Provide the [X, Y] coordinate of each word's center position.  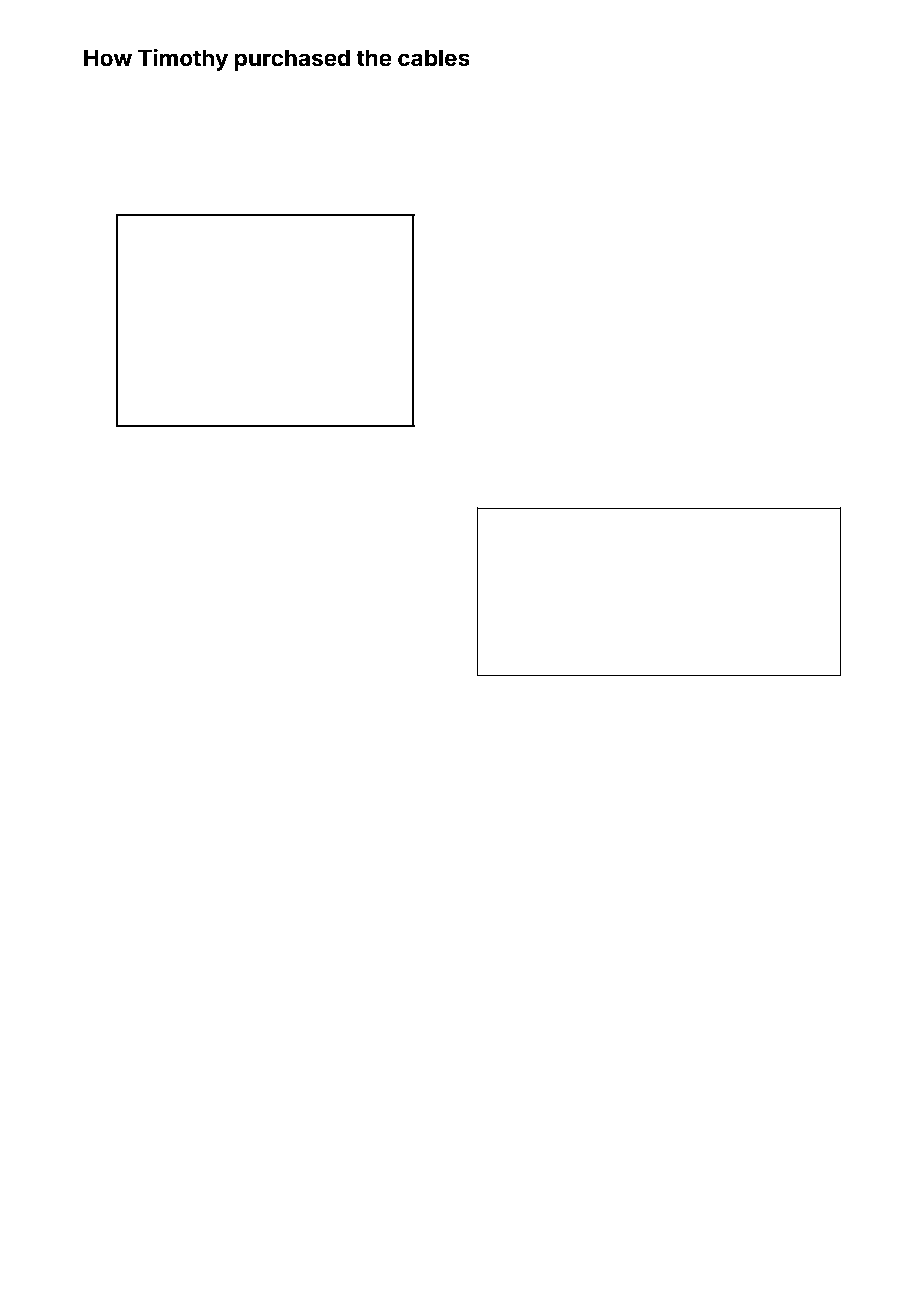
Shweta [703, 718]
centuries [794, 123]
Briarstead [333, 618]
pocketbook [149, 726]
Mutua [158, 437]
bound [733, 687]
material [385, 687]
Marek [492, 328]
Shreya [112, 563]
